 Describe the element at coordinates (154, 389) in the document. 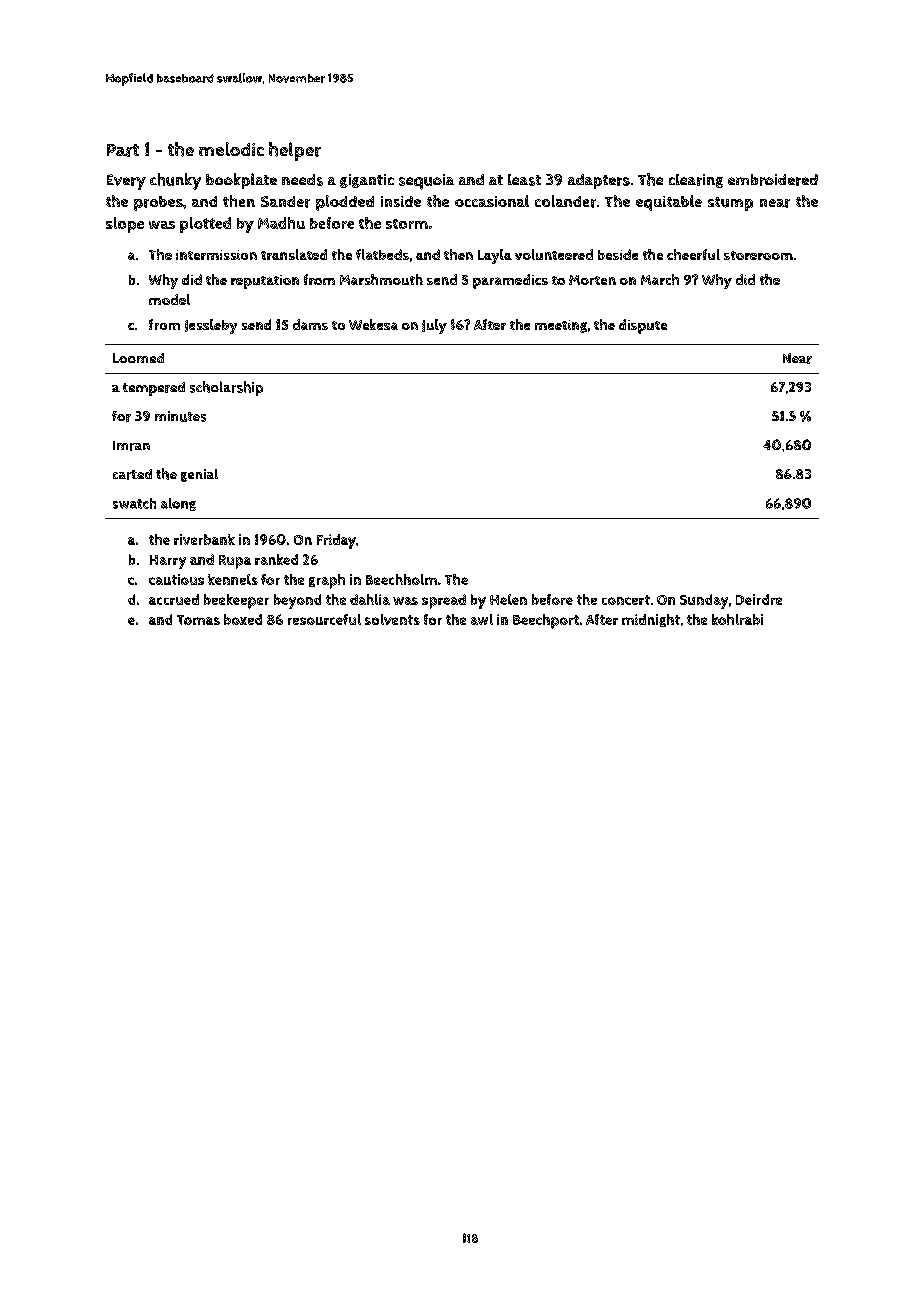

I see `tempered` at that location.
